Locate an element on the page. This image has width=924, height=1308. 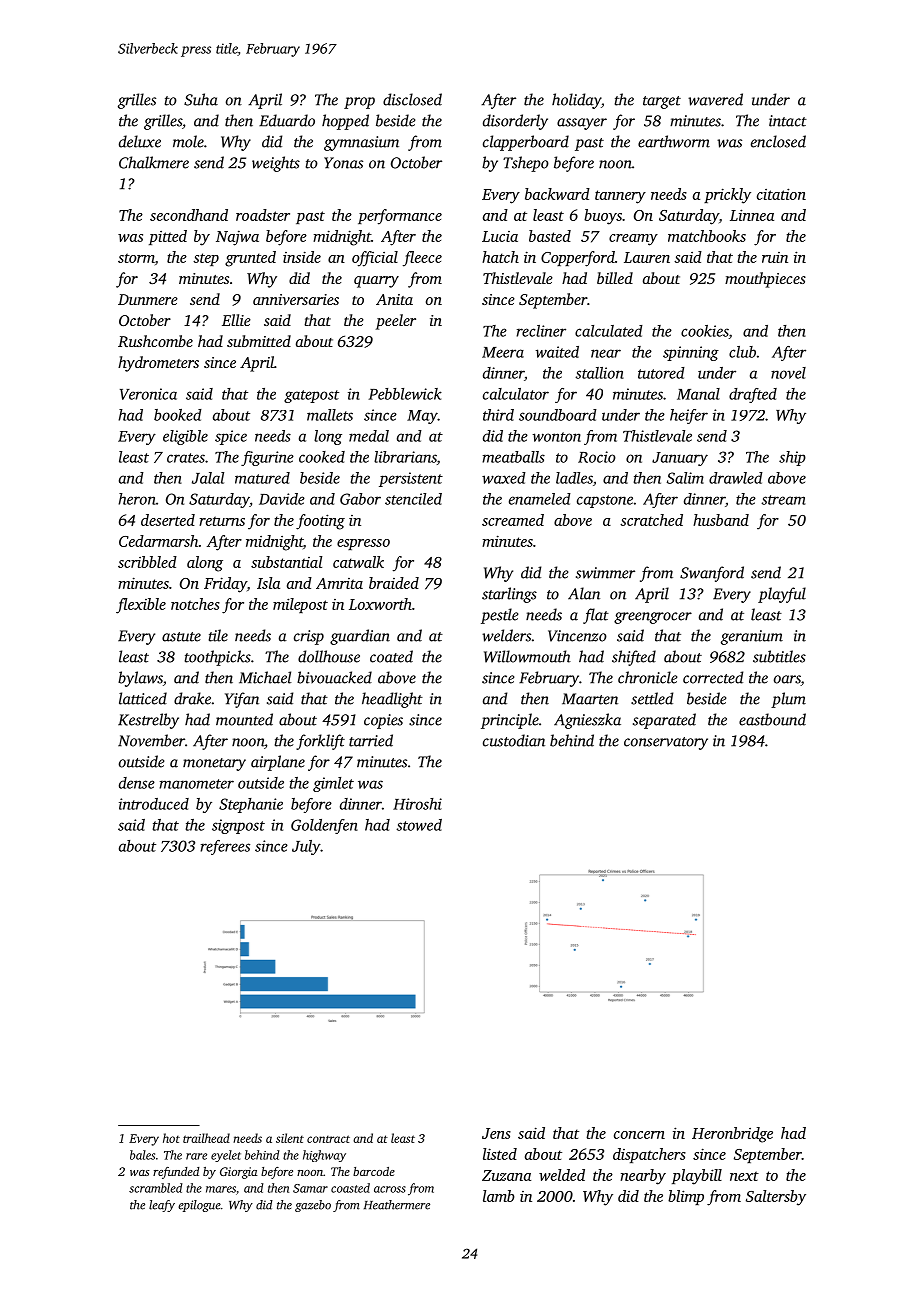
Eduardo is located at coordinates (287, 120).
